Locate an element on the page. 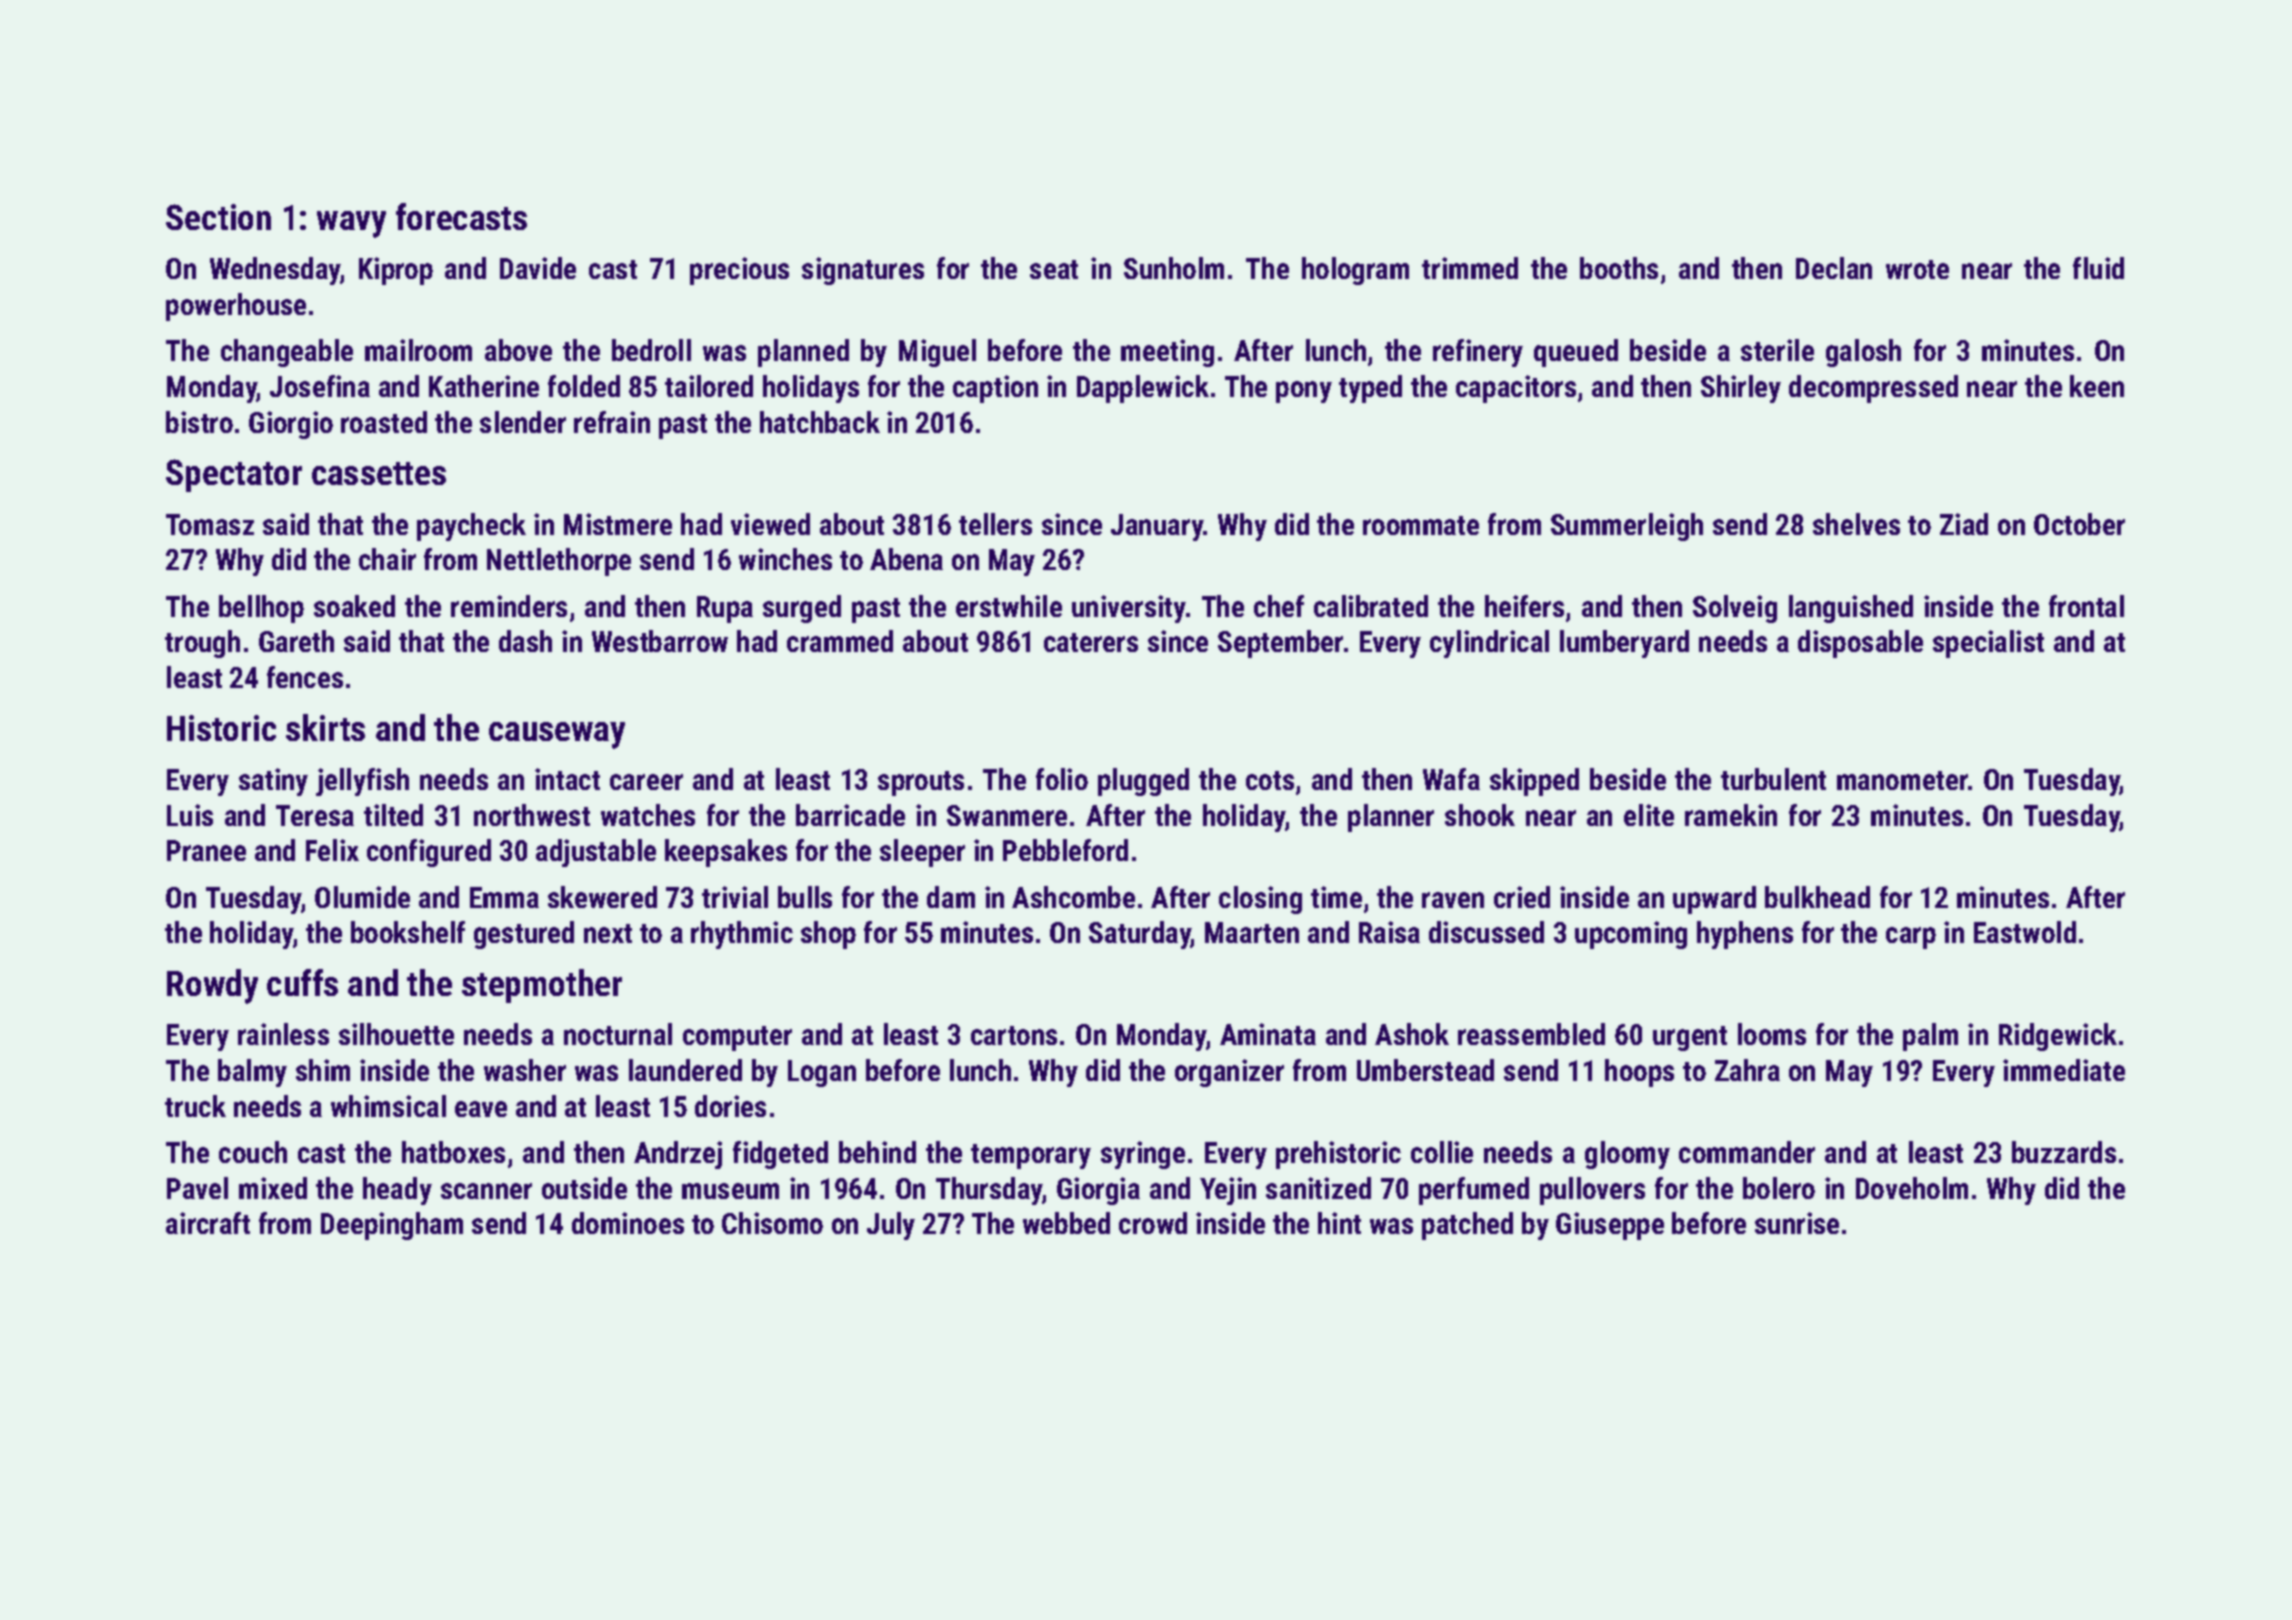 The width and height of the image is (2292, 1620). Section is located at coordinates (218, 217).
